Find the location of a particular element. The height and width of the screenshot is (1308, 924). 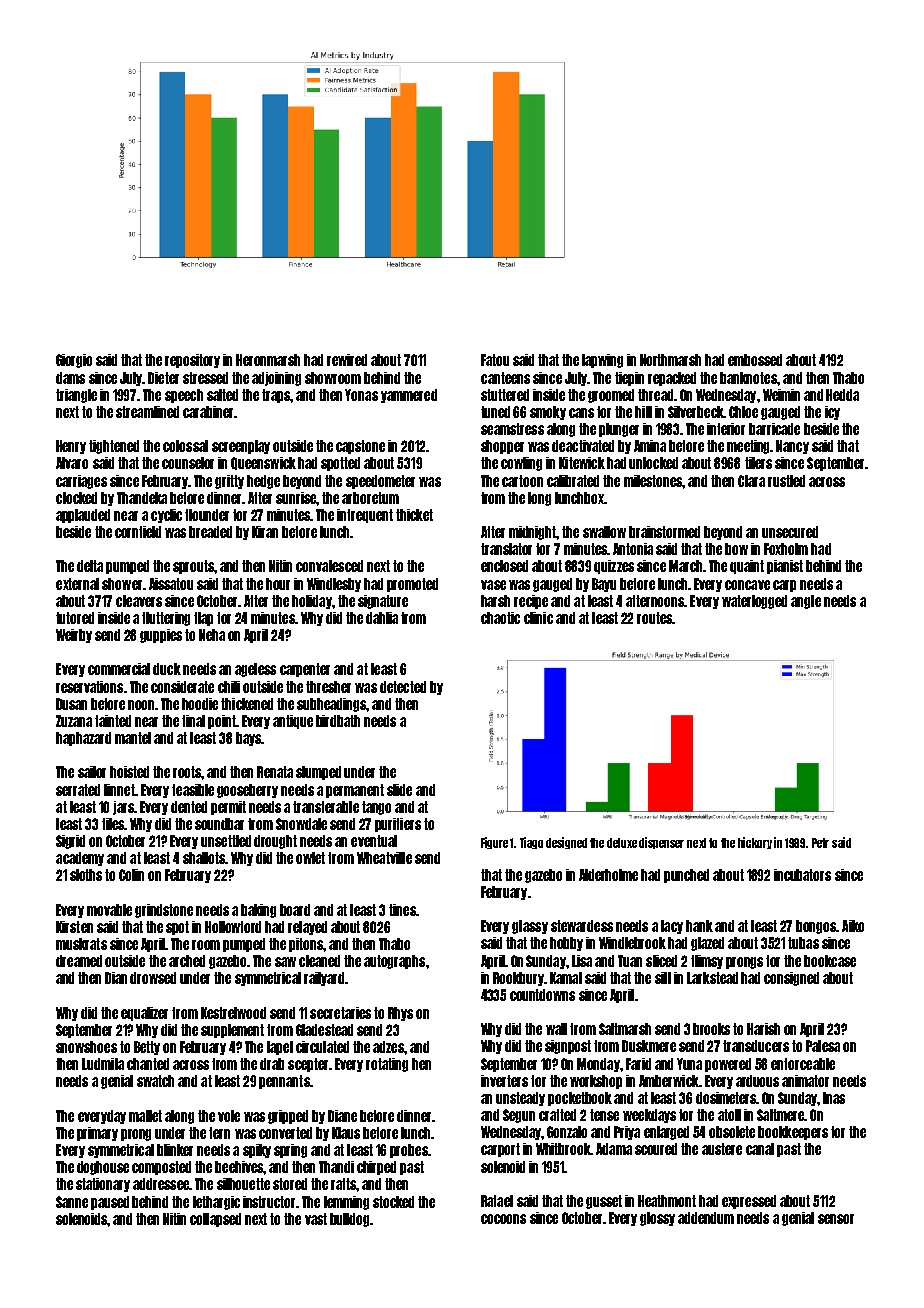

doghouse is located at coordinates (103, 1168).
